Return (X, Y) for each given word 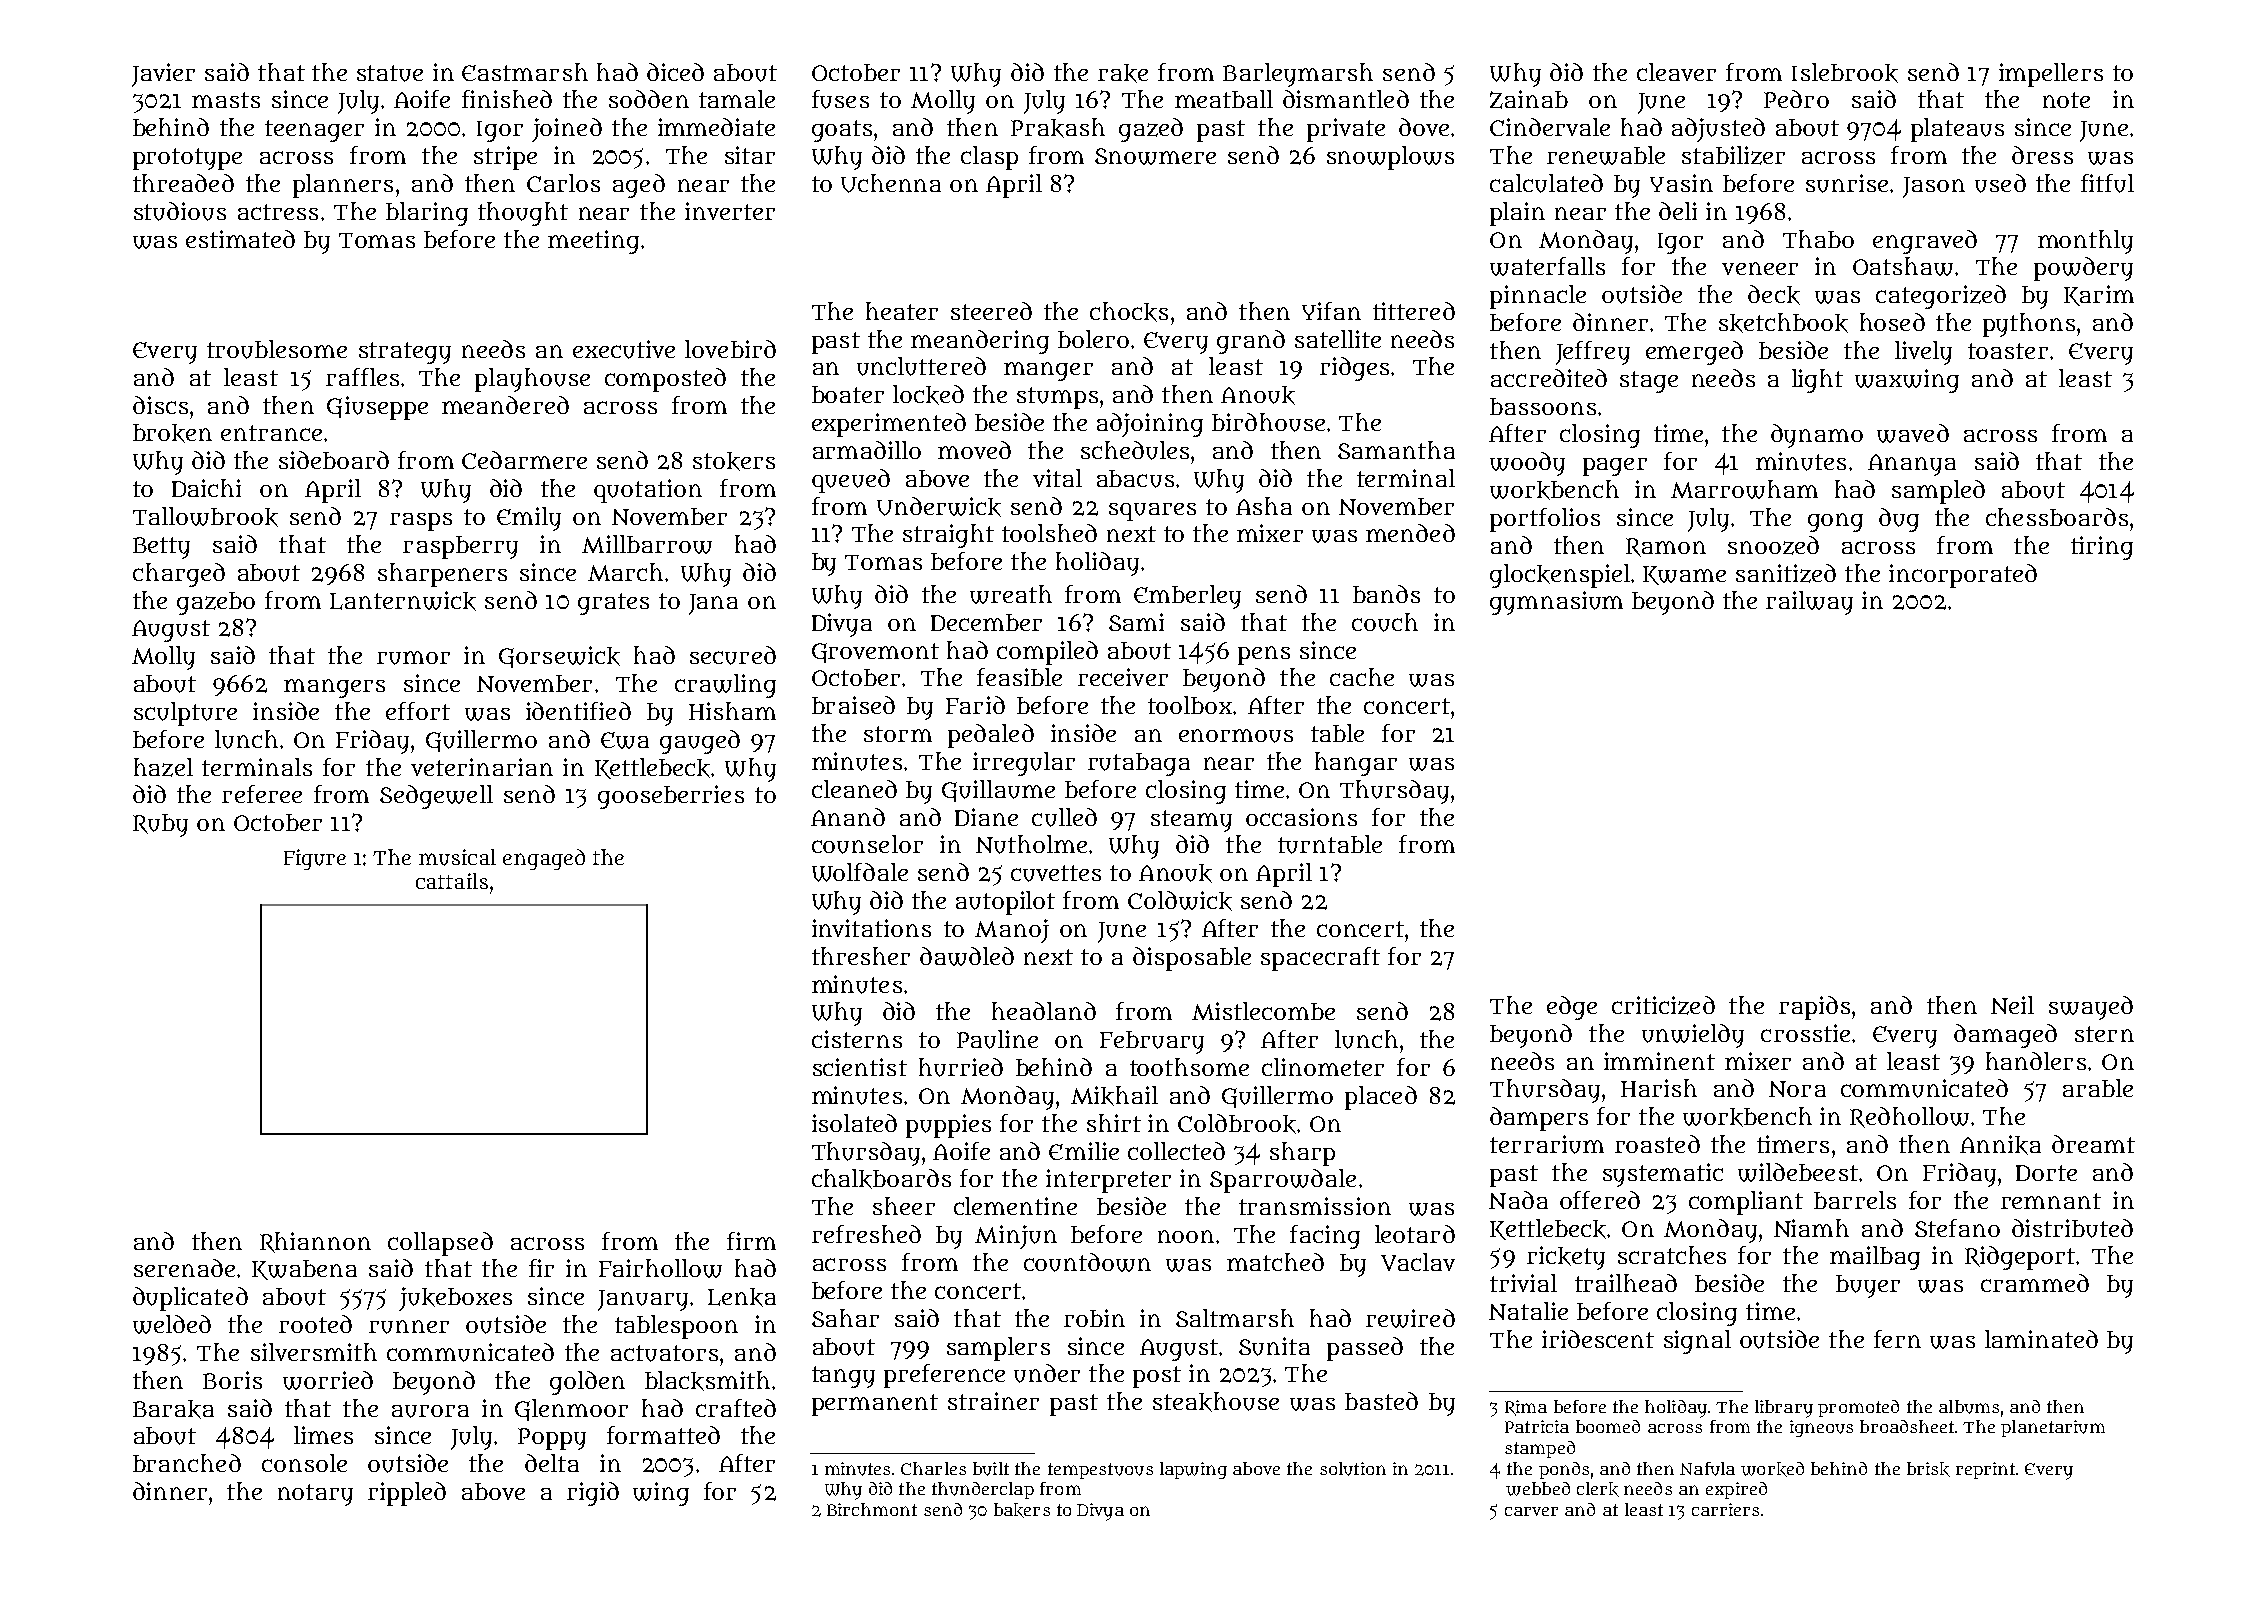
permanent (875, 1405)
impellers (2051, 75)
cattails (452, 881)
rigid (593, 1494)
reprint (1985, 1470)
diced (675, 72)
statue (390, 73)
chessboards (2057, 517)
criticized (1663, 1005)
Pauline (997, 1039)
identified (578, 711)
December (986, 622)
